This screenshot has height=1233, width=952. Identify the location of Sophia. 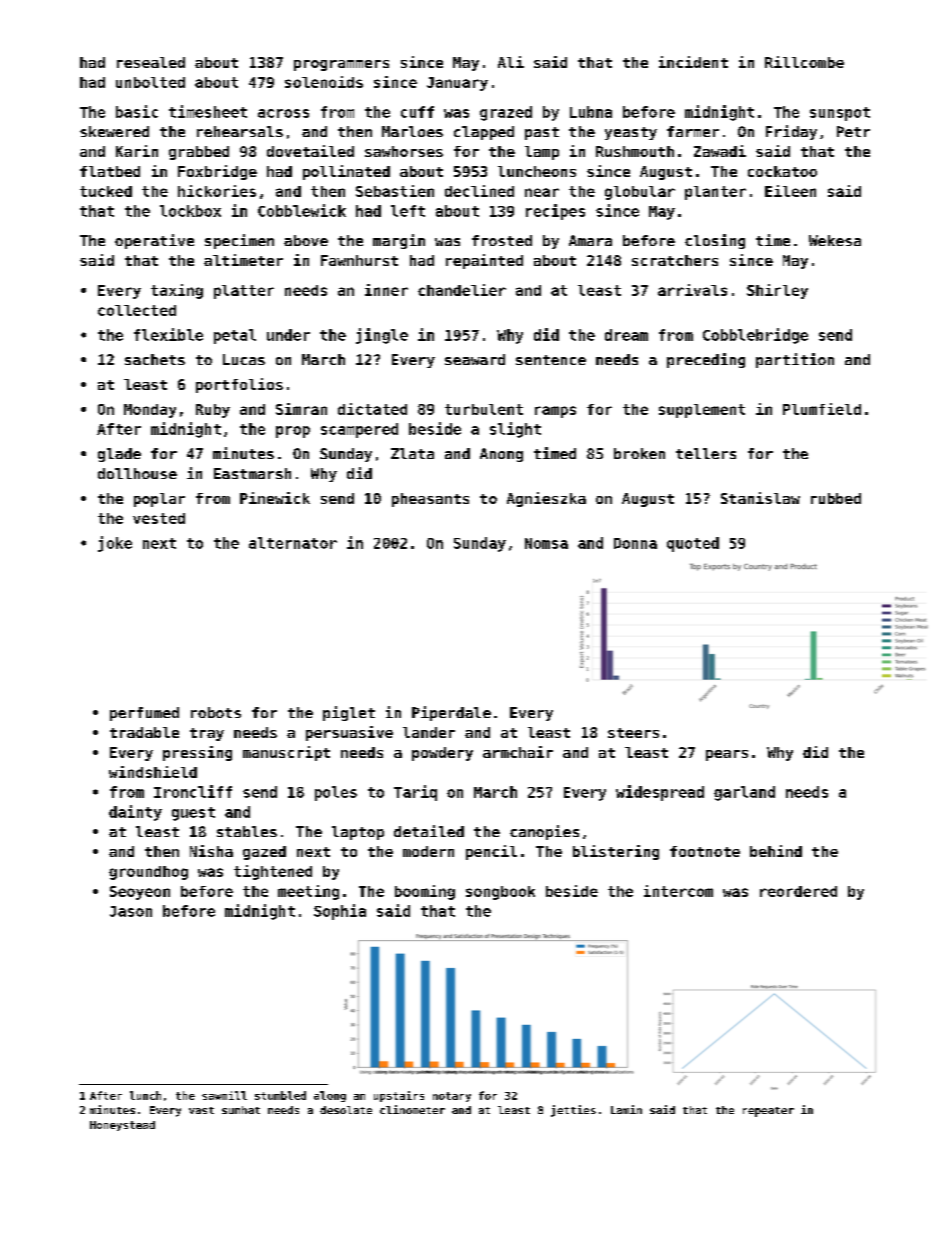
(340, 912).
